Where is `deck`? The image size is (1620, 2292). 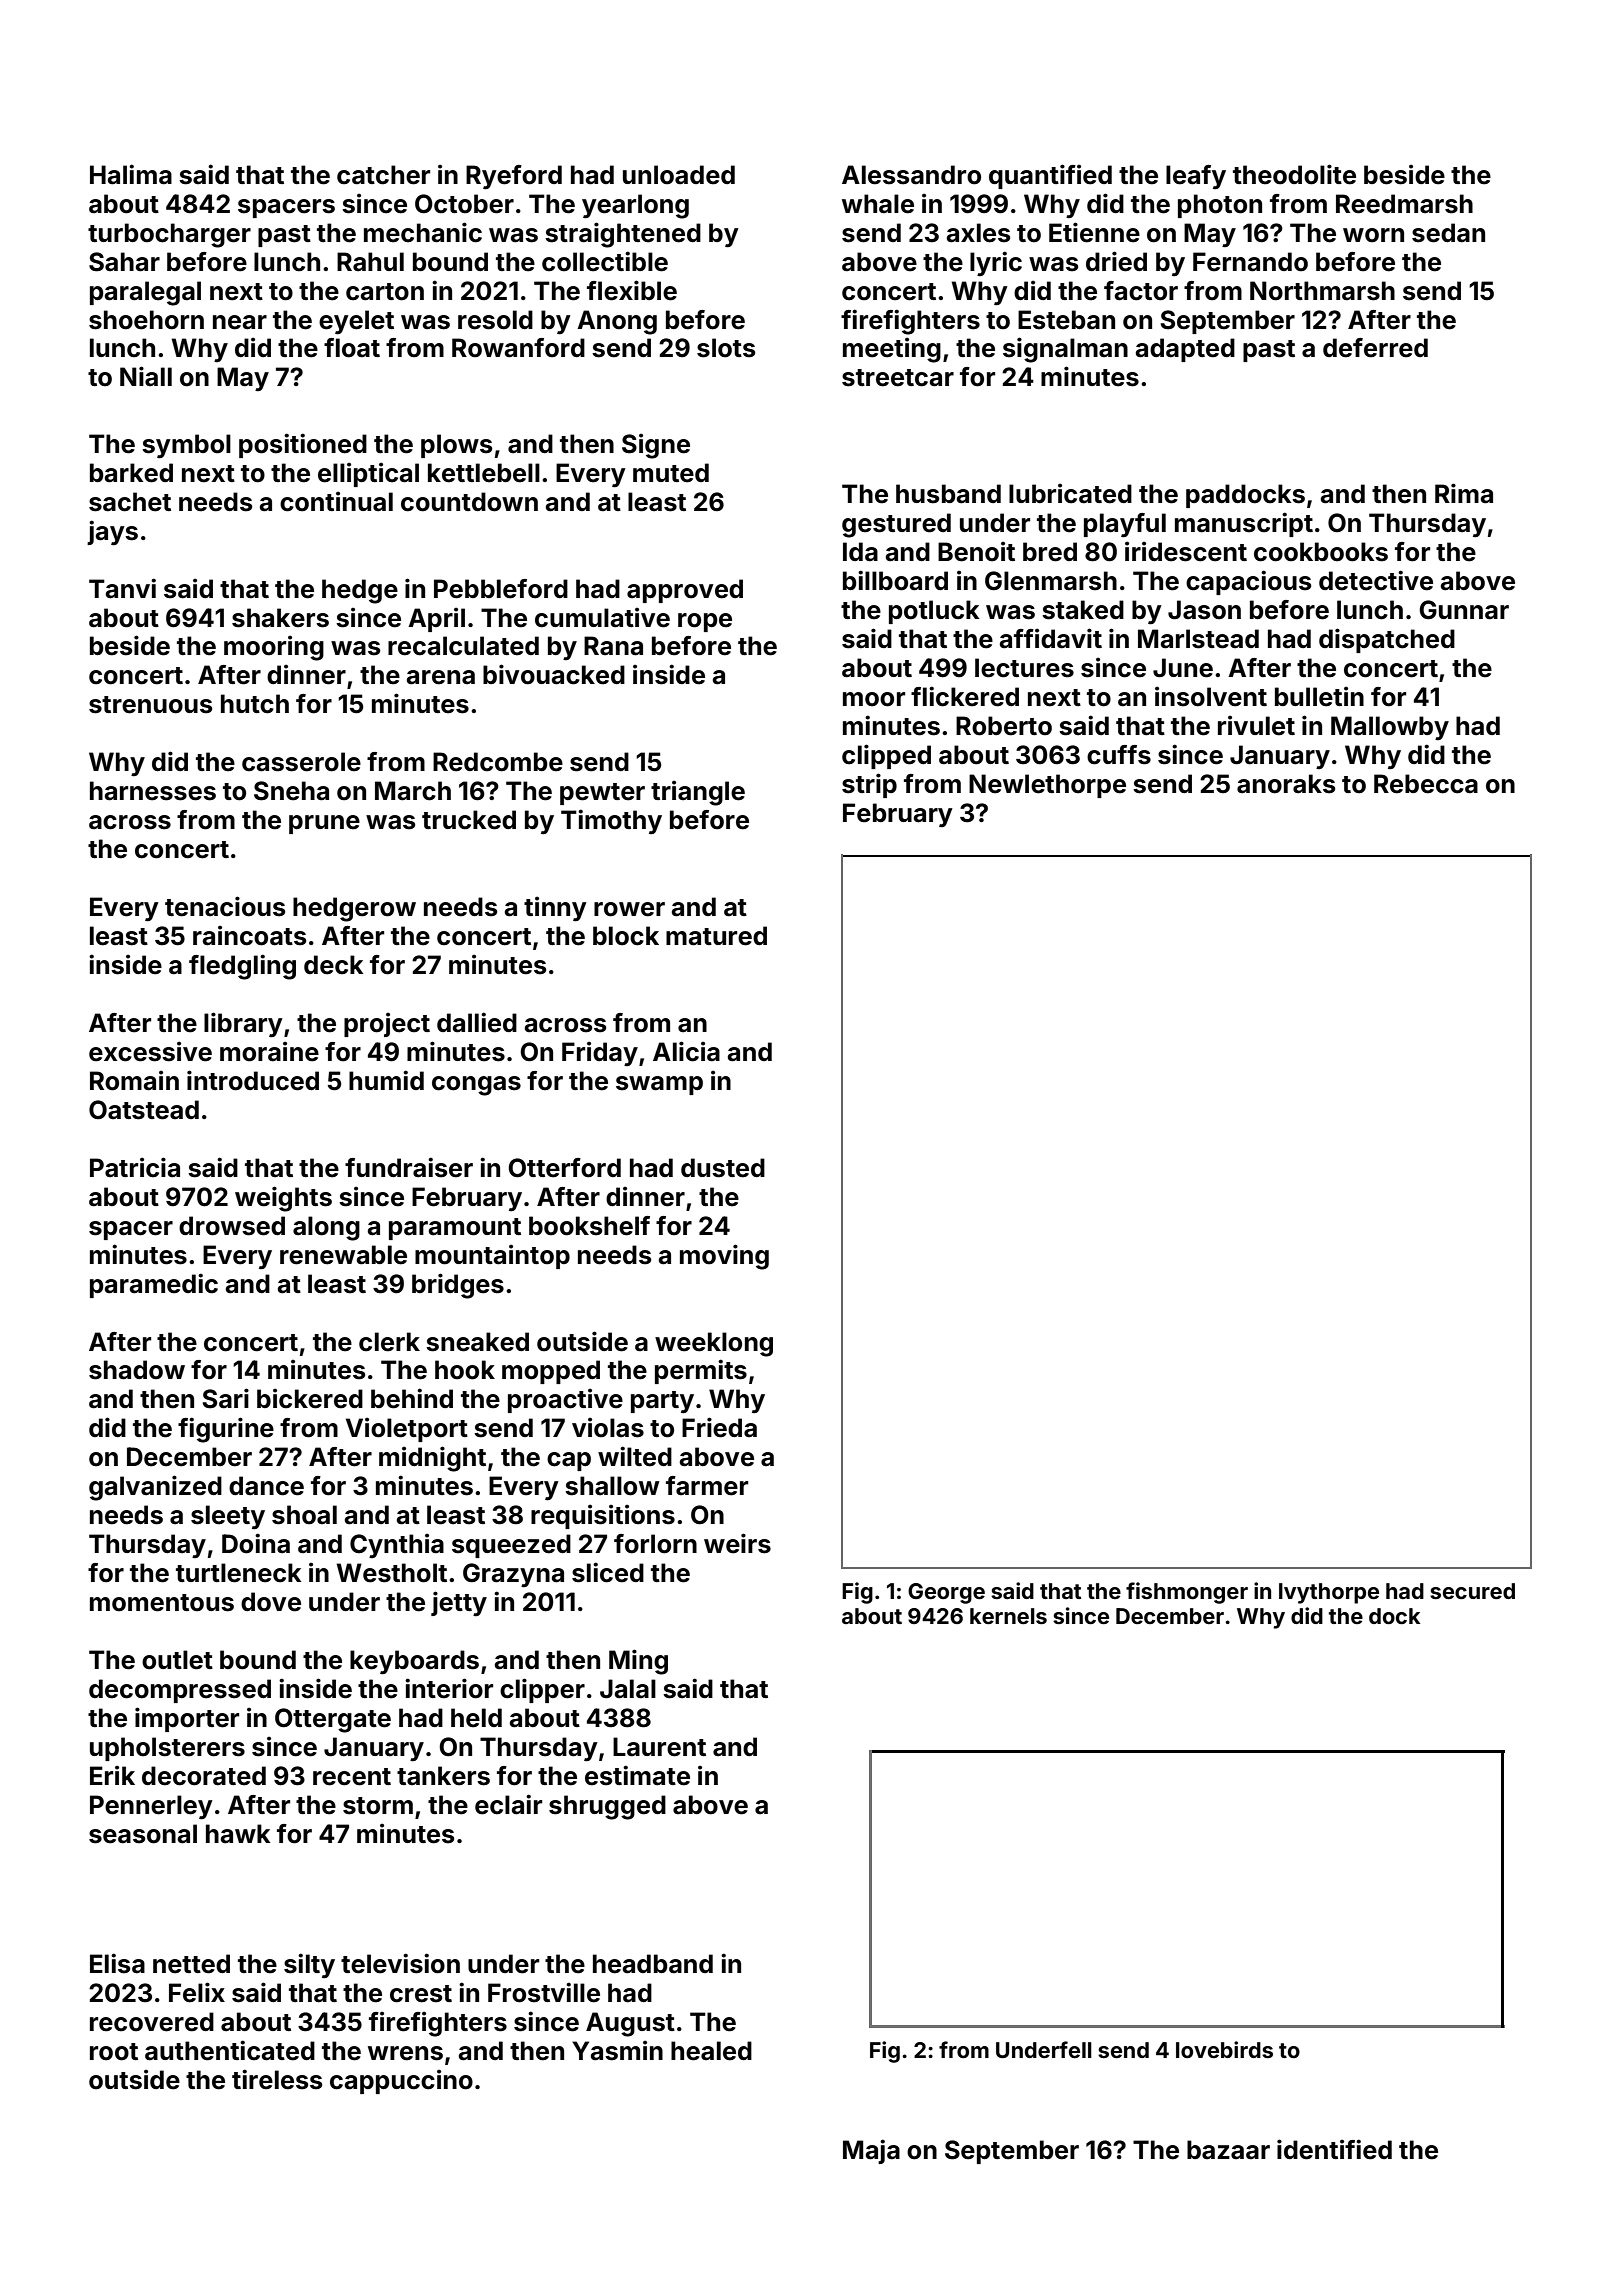
deck is located at coordinates (334, 965).
